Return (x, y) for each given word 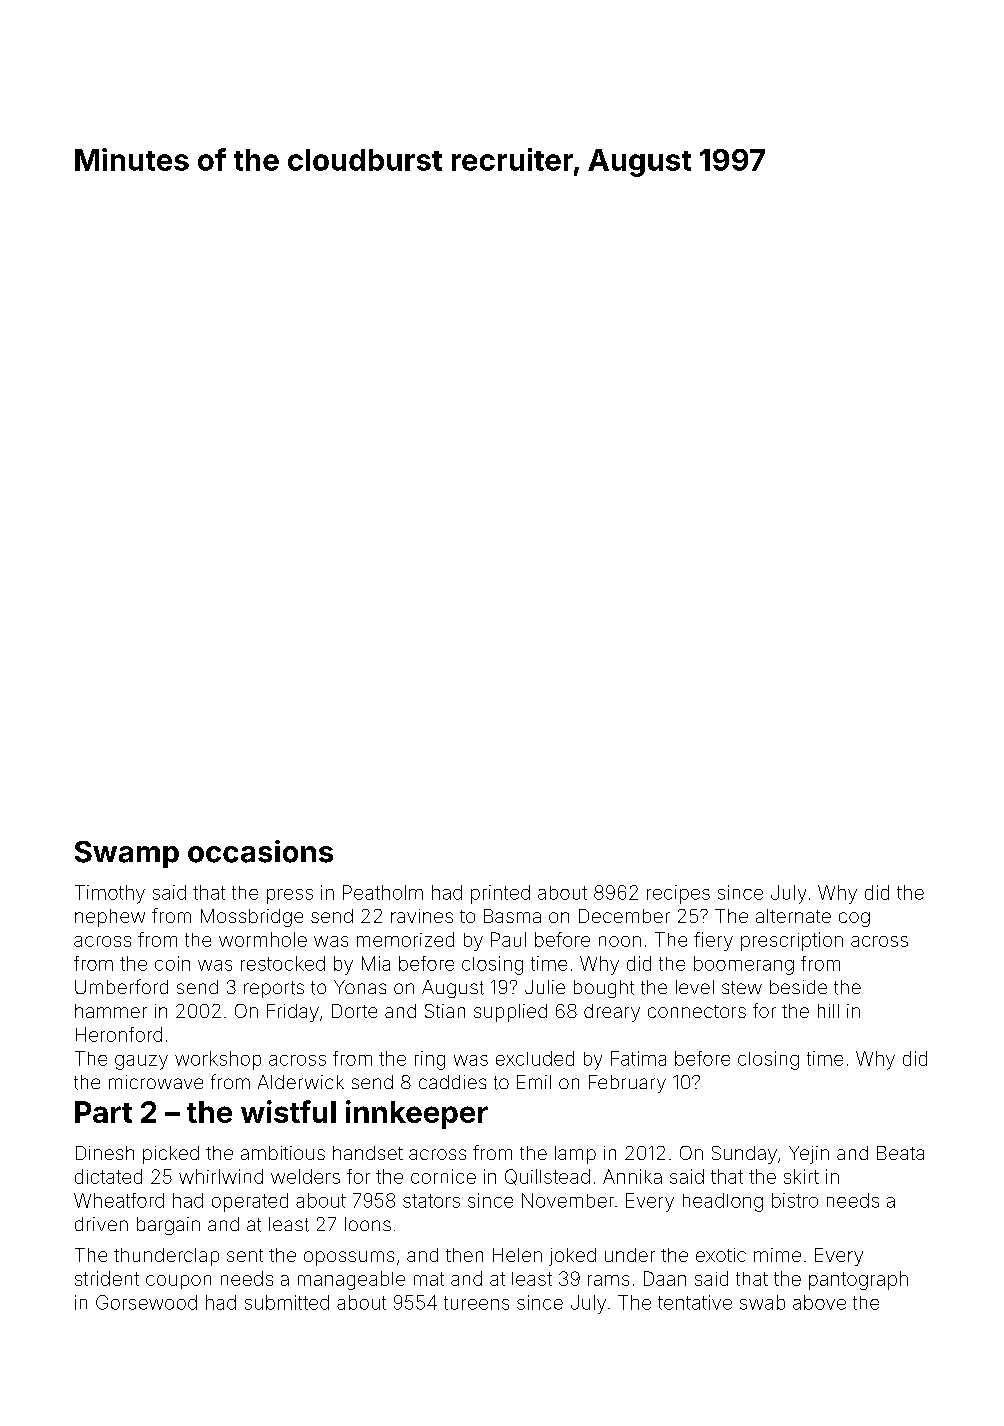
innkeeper (417, 1114)
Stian (445, 1011)
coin (172, 963)
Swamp (127, 854)
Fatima (638, 1058)
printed (500, 894)
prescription (792, 941)
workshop (218, 1060)
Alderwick (301, 1082)
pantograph (858, 1280)
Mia (376, 963)
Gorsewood (146, 1302)
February (627, 1084)
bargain (168, 1226)
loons (368, 1224)
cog (854, 919)
